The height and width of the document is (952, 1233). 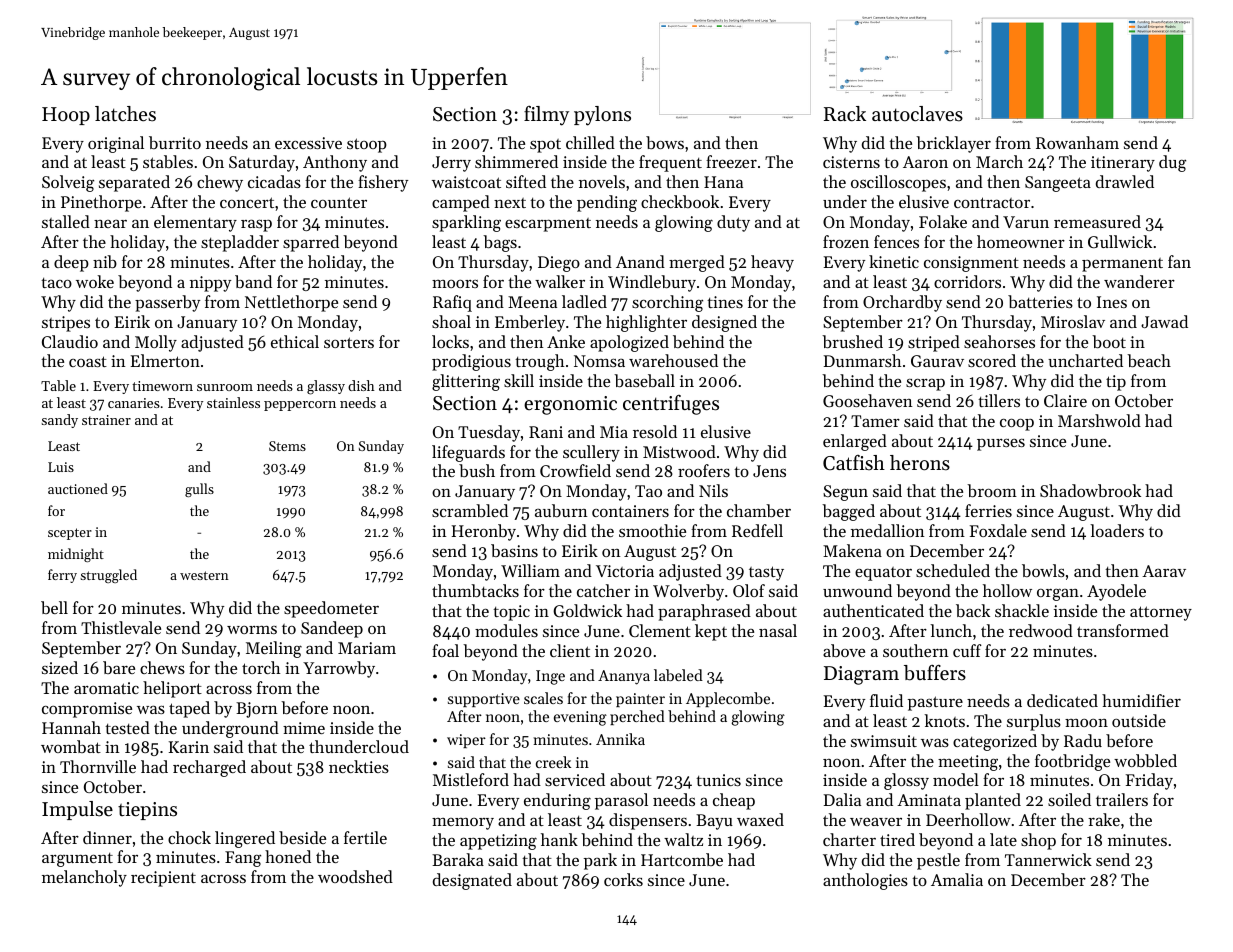 What do you see at coordinates (209, 768) in the document?
I see `recharged` at bounding box center [209, 768].
